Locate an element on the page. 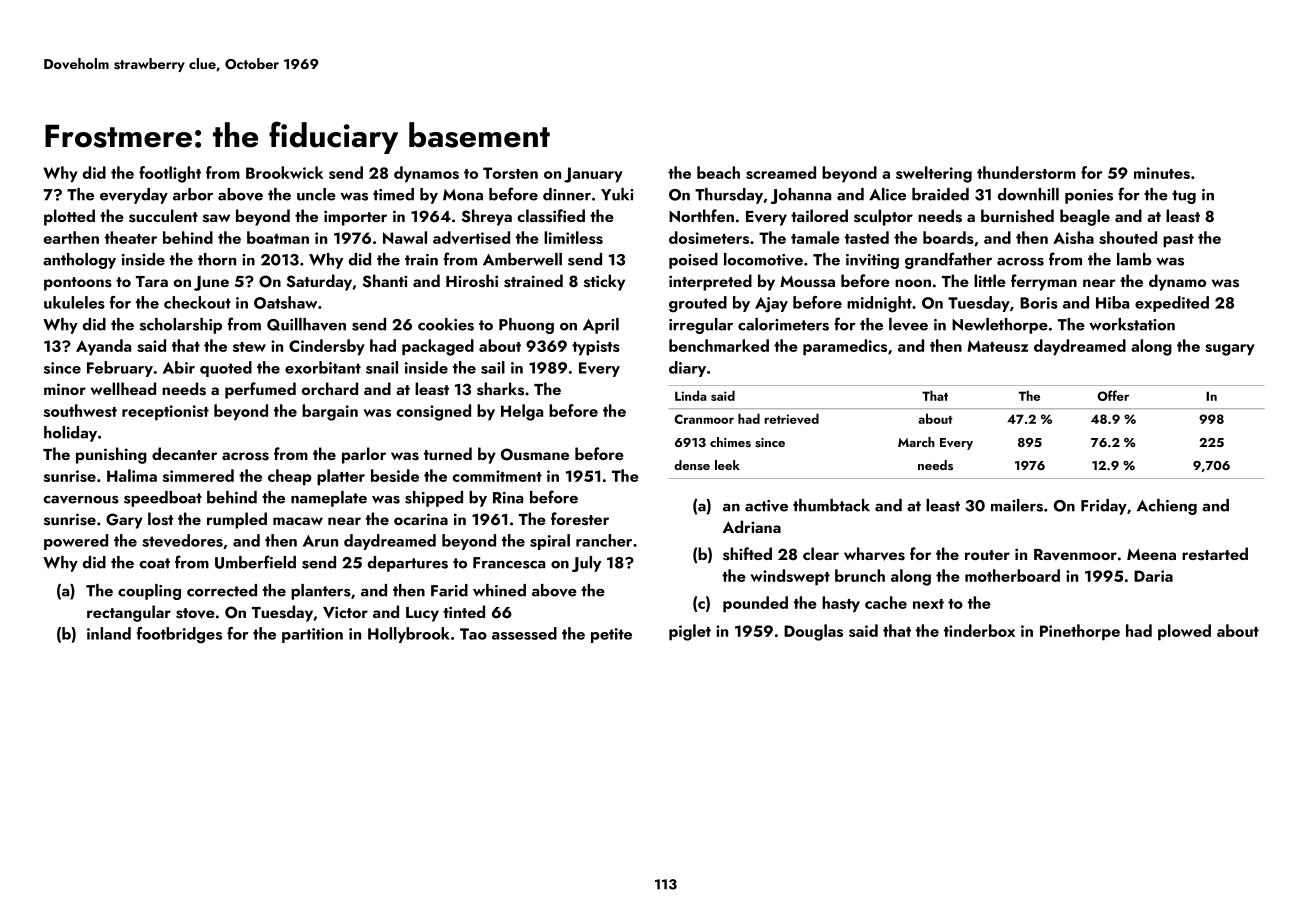  commitment is located at coordinates (497, 476).
